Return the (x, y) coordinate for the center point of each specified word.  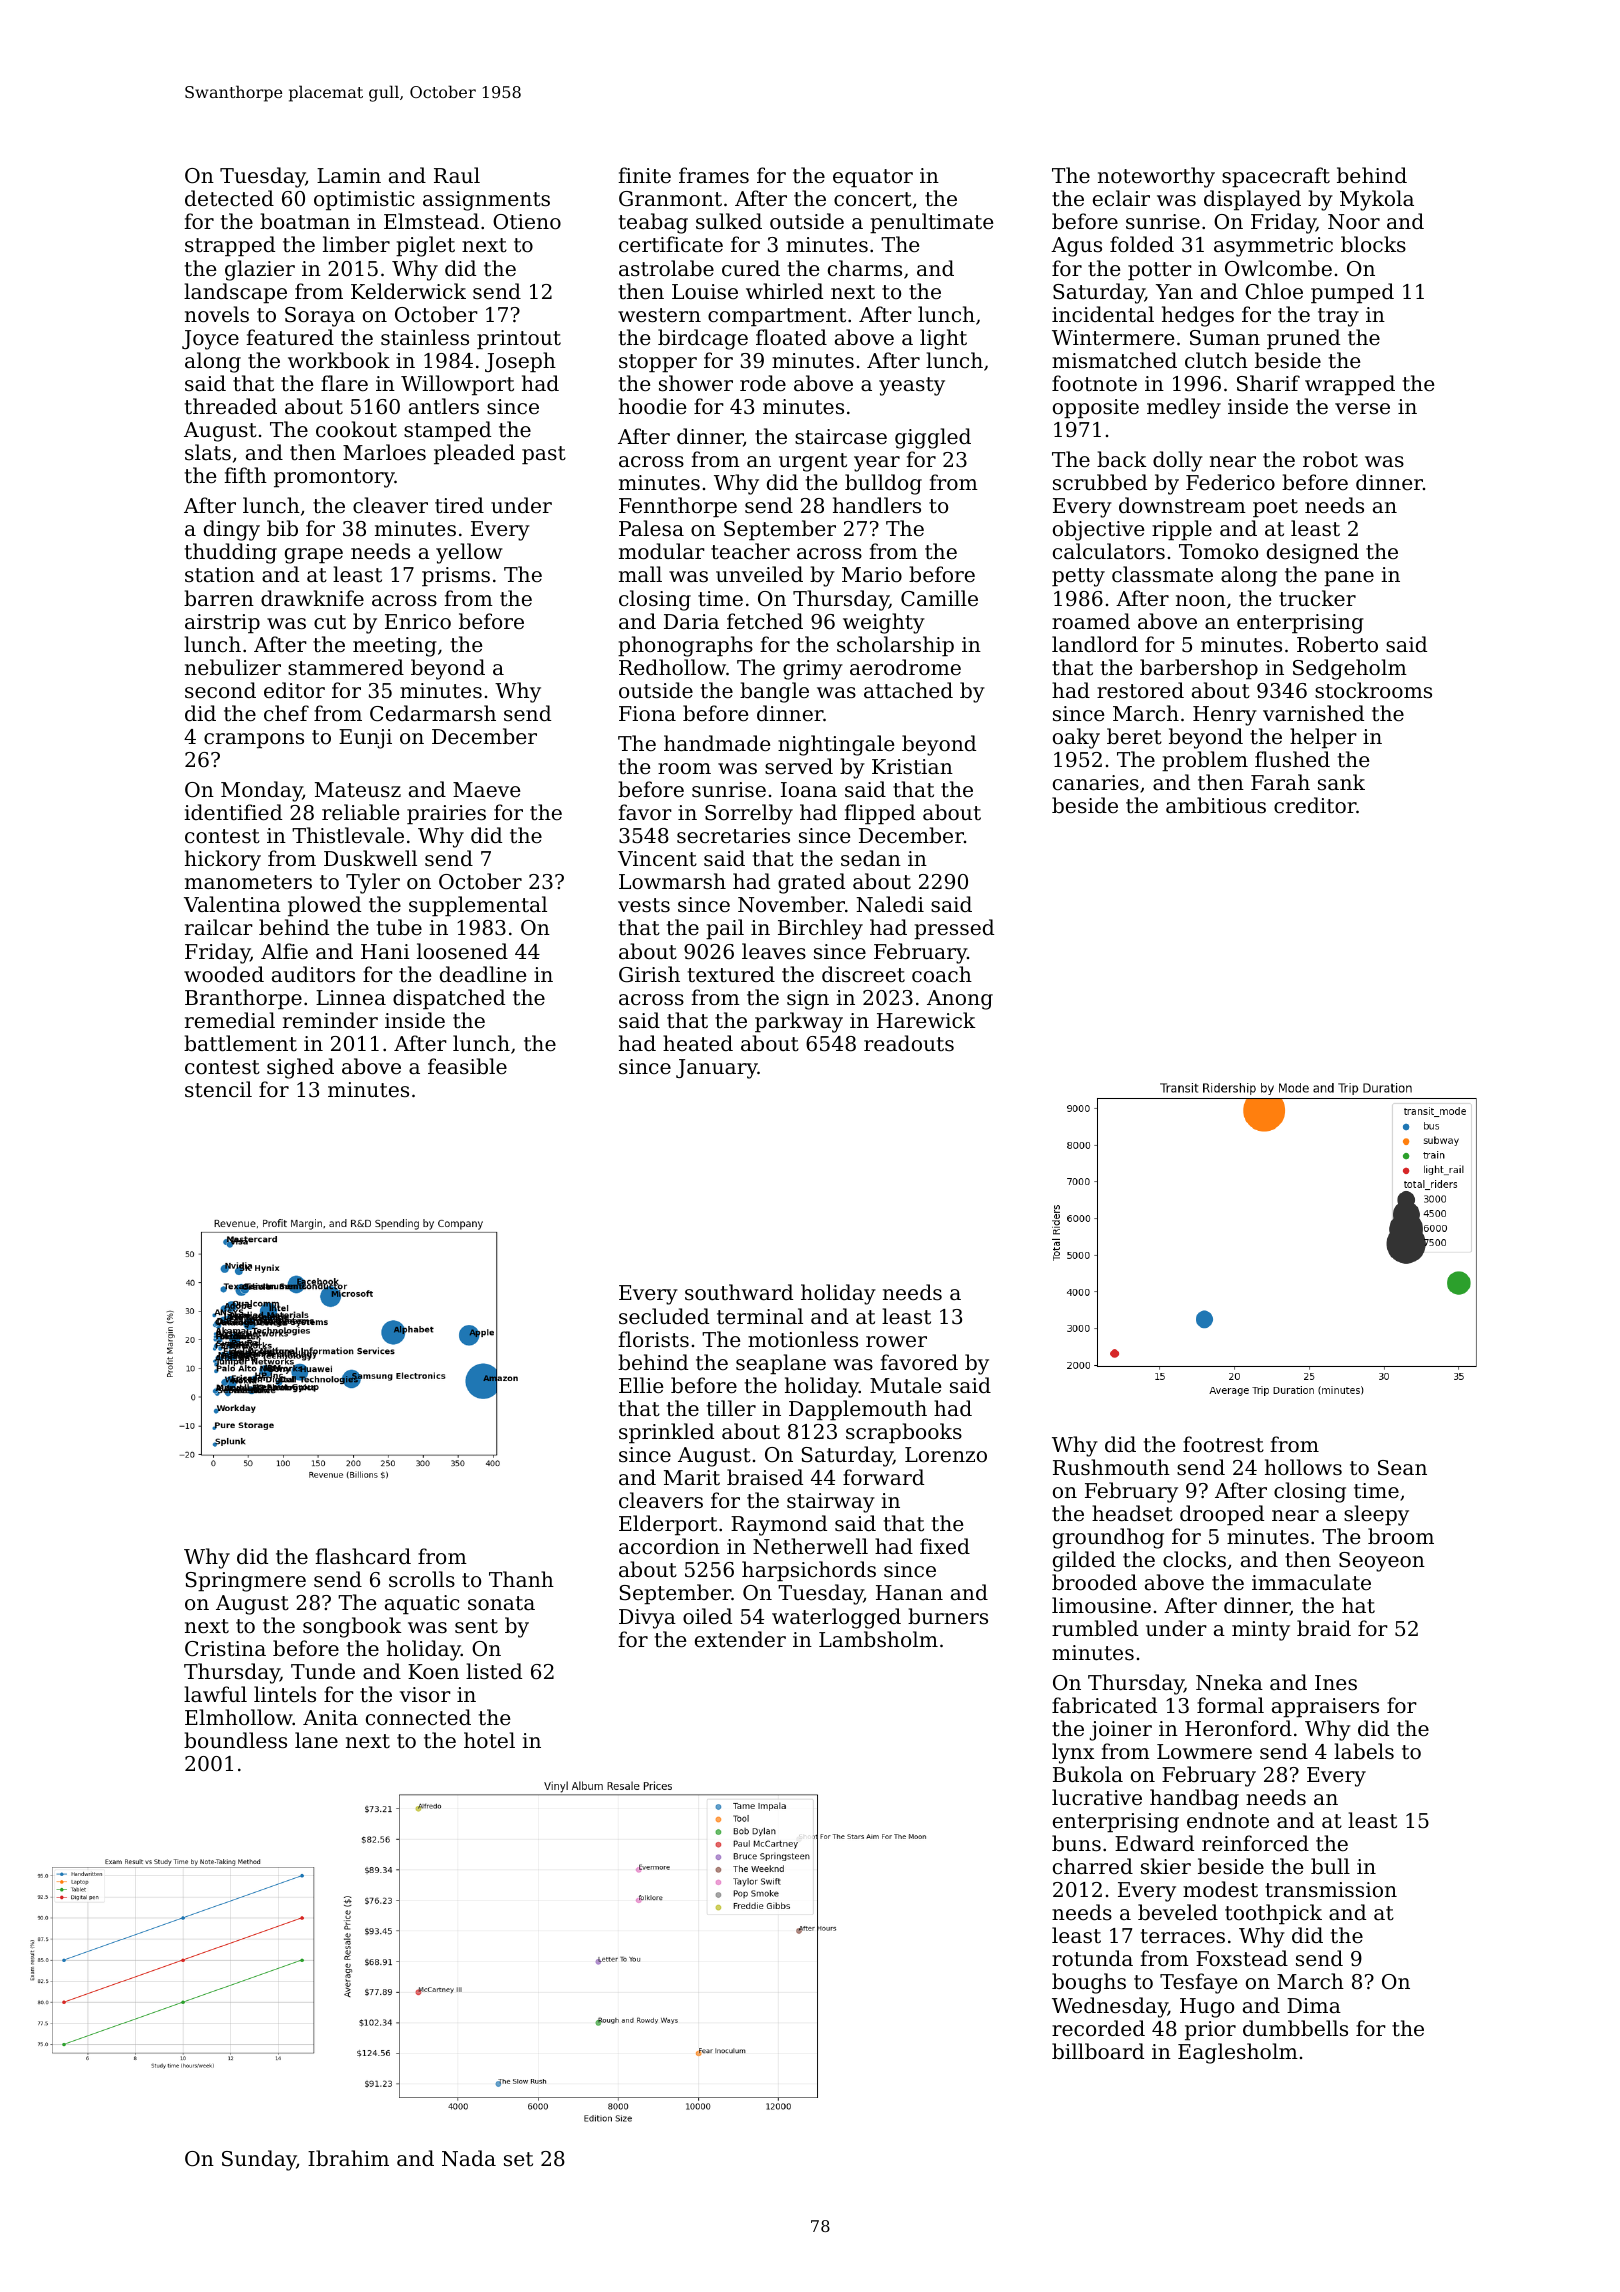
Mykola (1377, 200)
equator (873, 178)
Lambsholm (878, 1639)
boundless (235, 1740)
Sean (1402, 1468)
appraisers (1325, 1708)
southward (739, 1292)
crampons (254, 741)
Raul (457, 175)
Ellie (641, 1385)
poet (1275, 508)
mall (640, 574)
